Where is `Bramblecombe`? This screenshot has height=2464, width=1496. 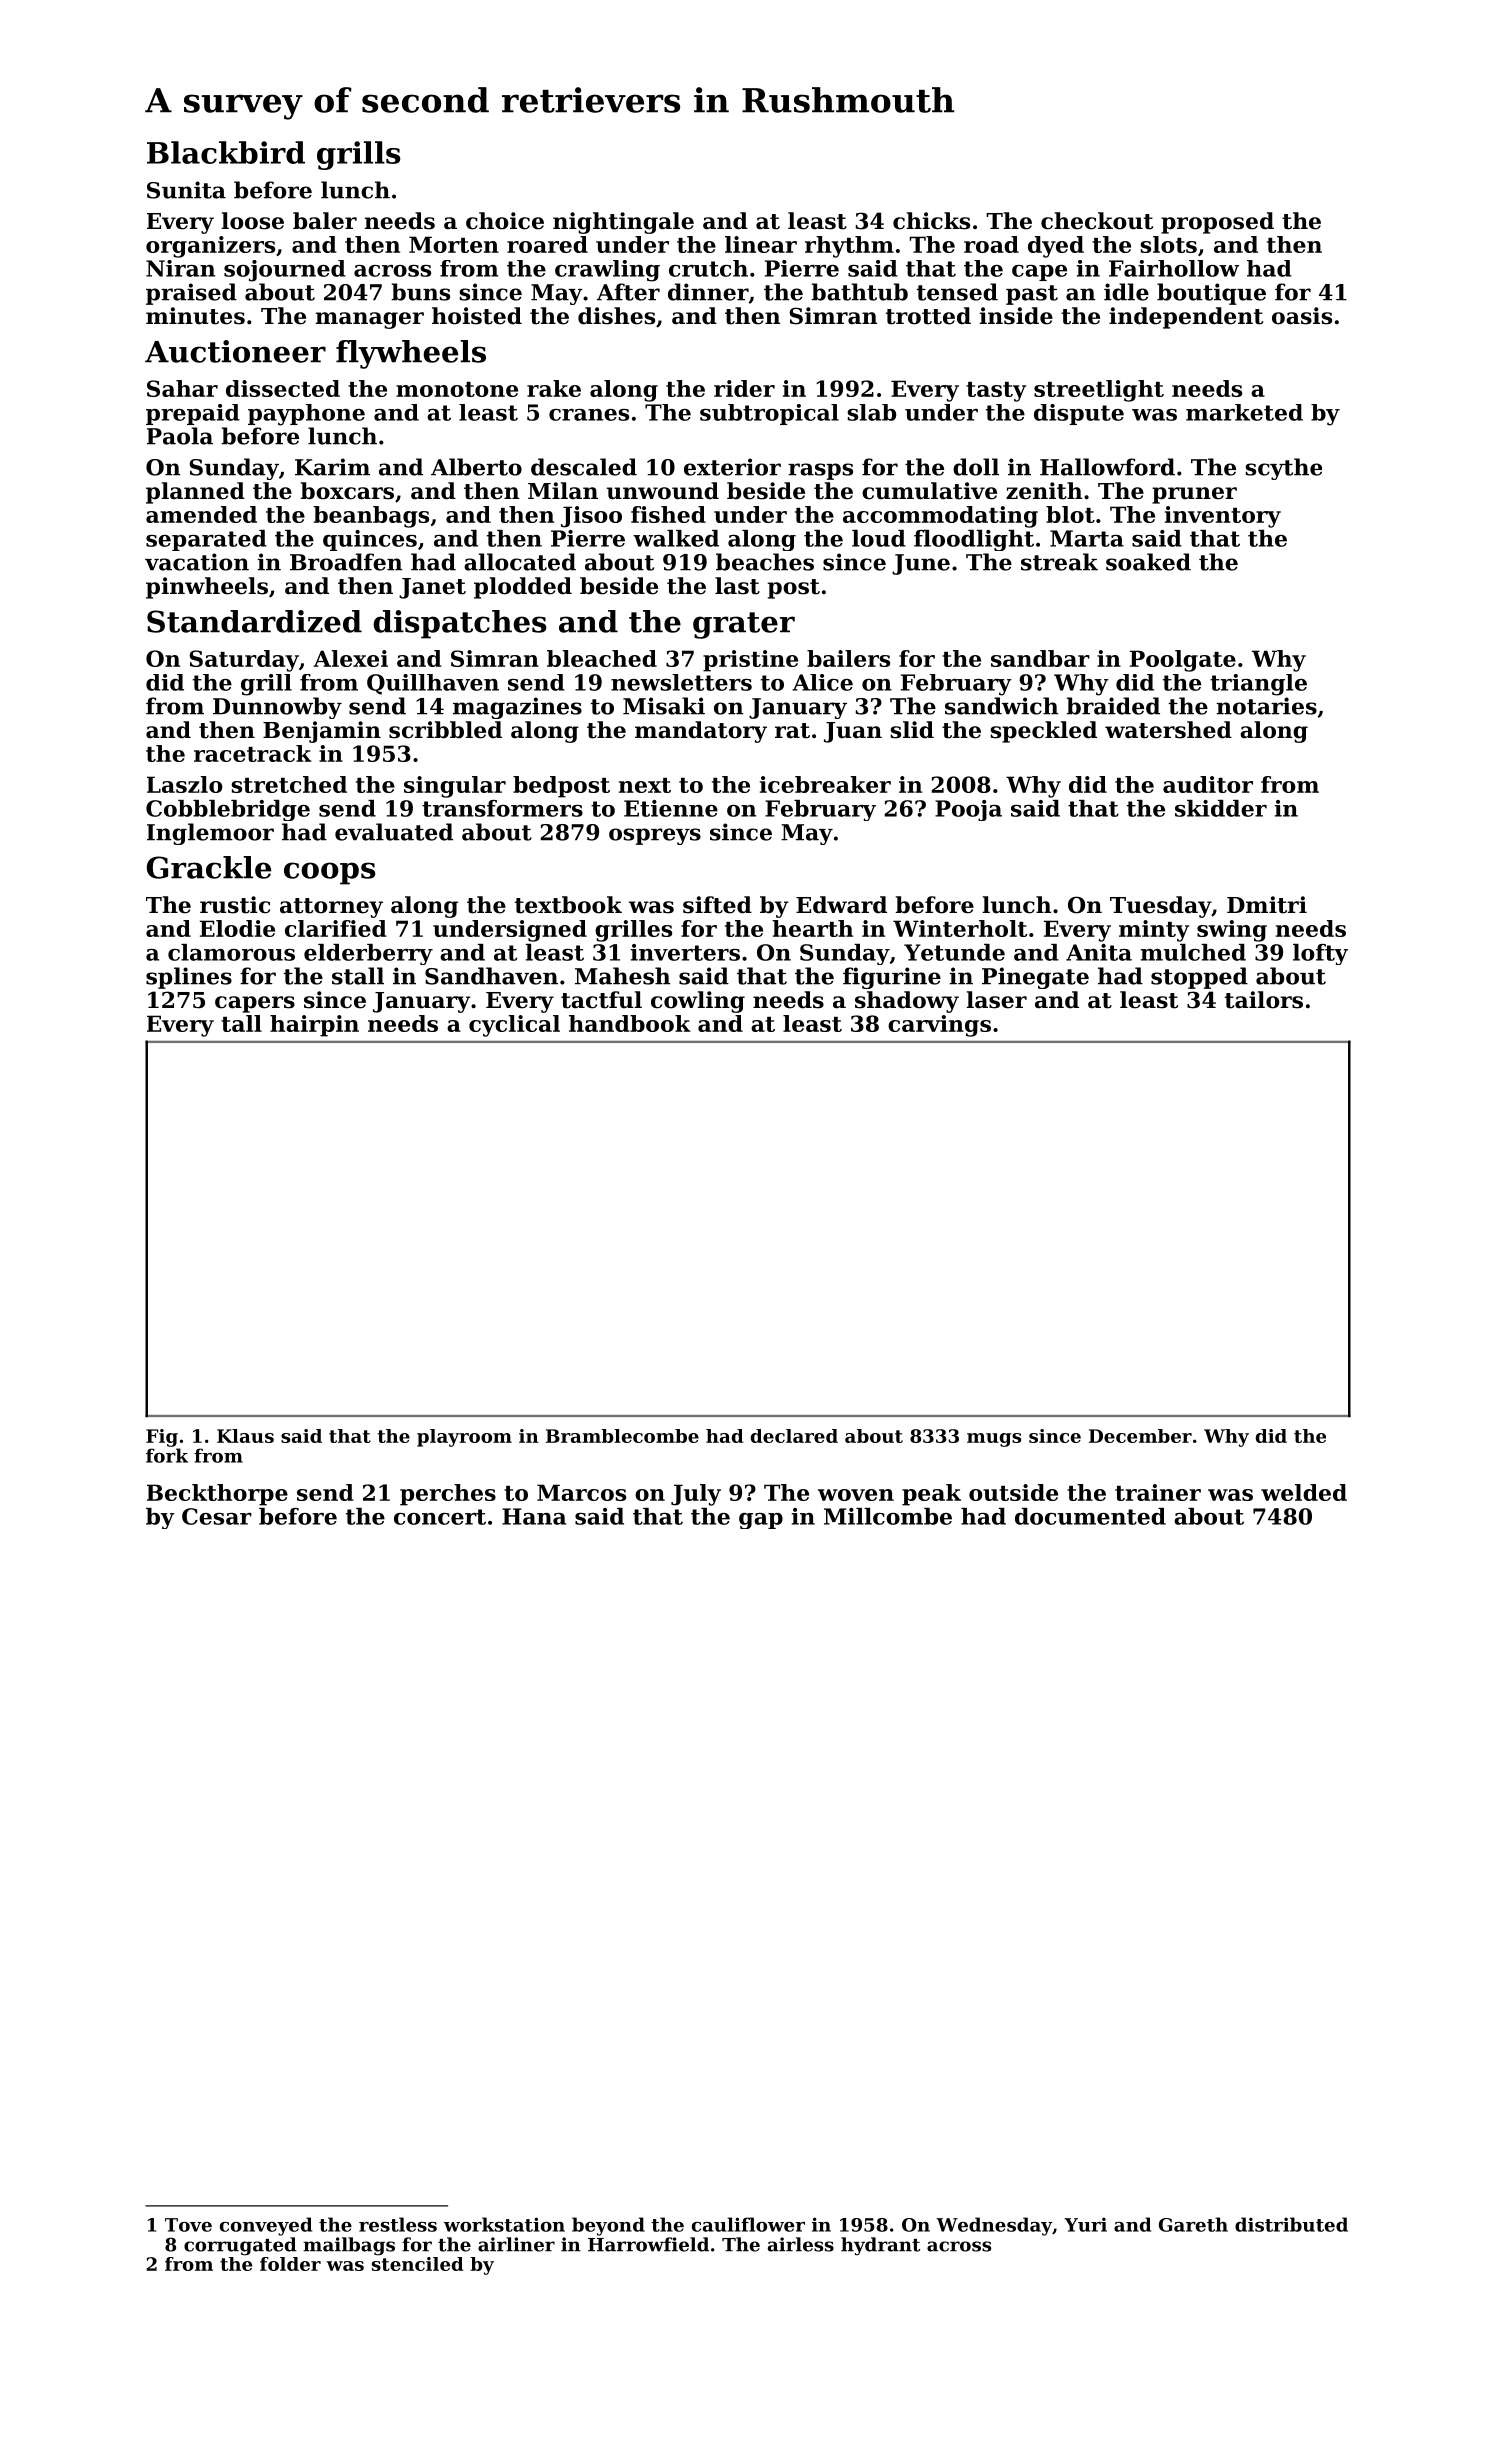 Bramblecombe is located at coordinates (622, 1436).
